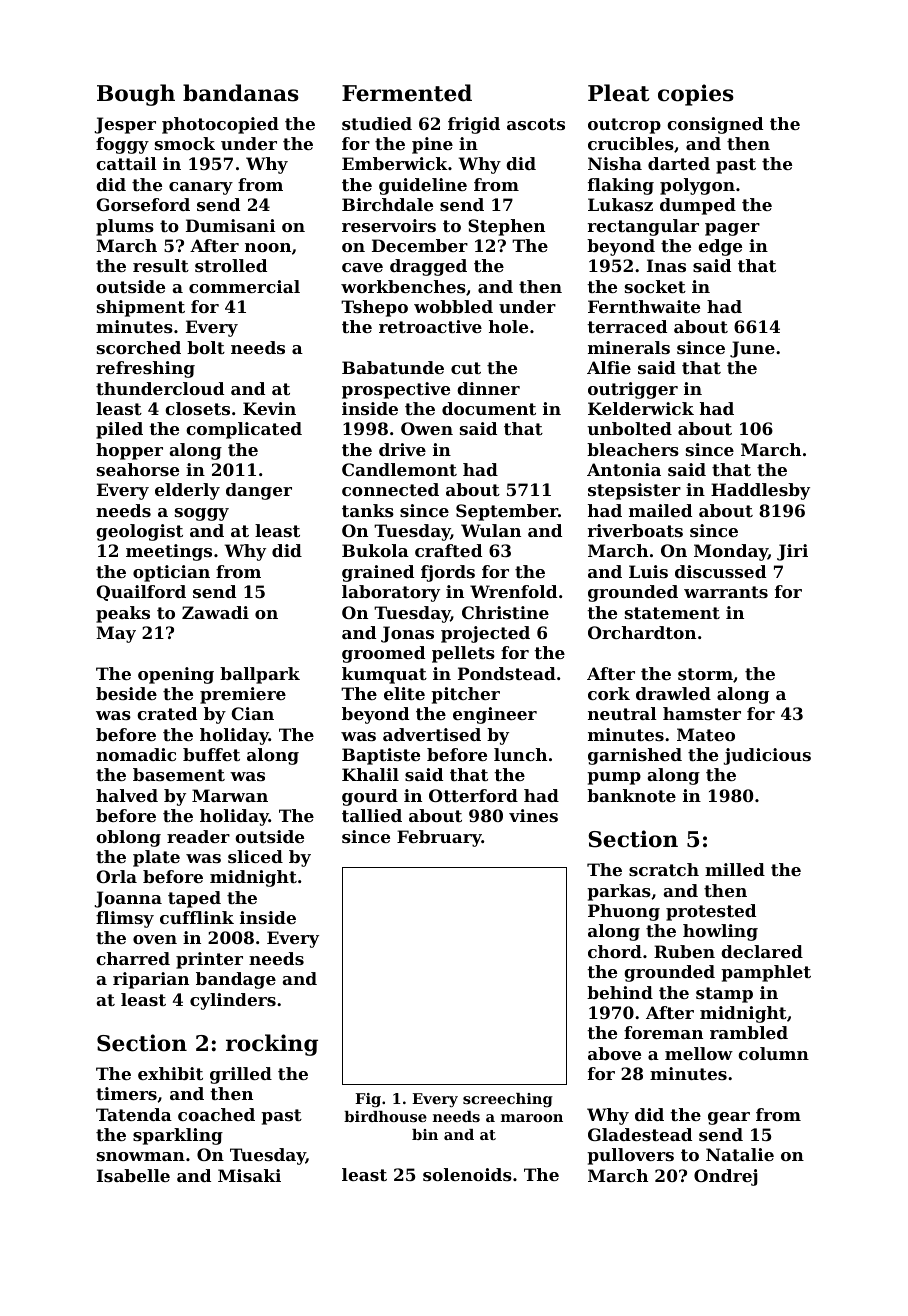 The width and height of the document is (908, 1316). I want to click on Gorseford, so click(143, 204).
